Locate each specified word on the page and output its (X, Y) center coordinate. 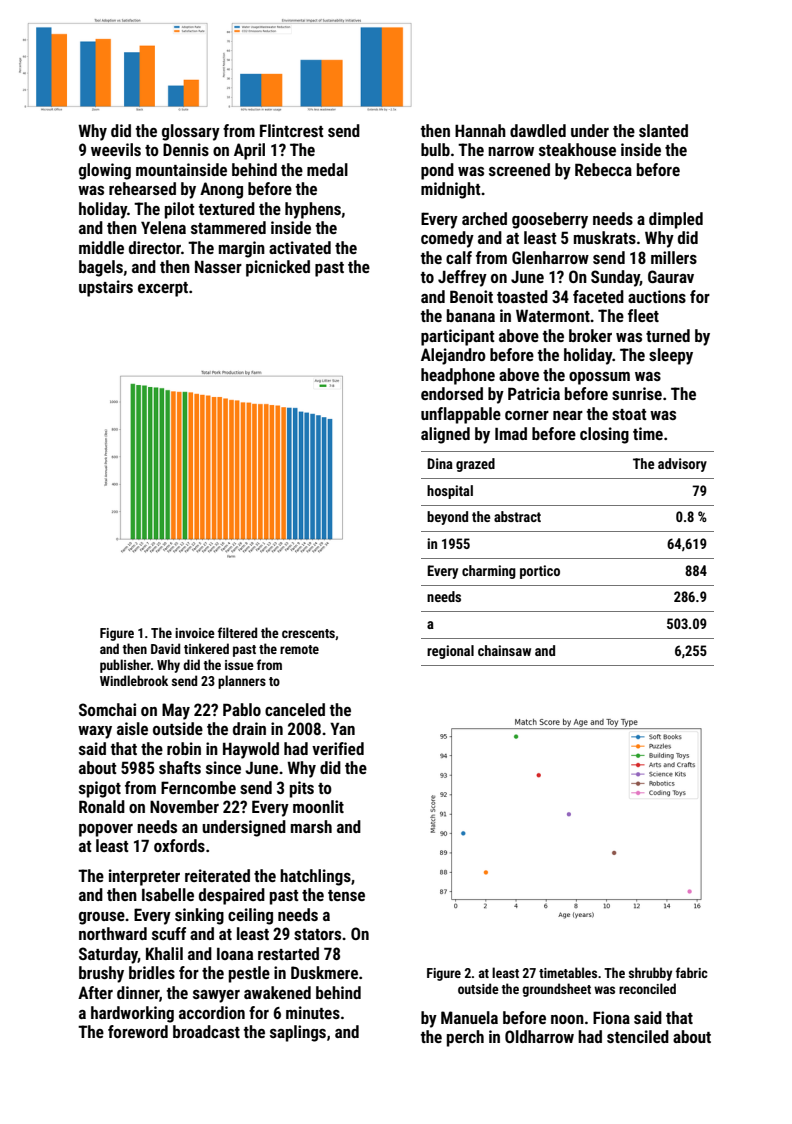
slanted (663, 130)
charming (489, 572)
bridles (152, 972)
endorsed (452, 393)
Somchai (107, 709)
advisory (682, 465)
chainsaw (504, 650)
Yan (342, 729)
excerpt (163, 289)
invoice (195, 633)
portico (540, 572)
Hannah (480, 130)
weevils (116, 149)
